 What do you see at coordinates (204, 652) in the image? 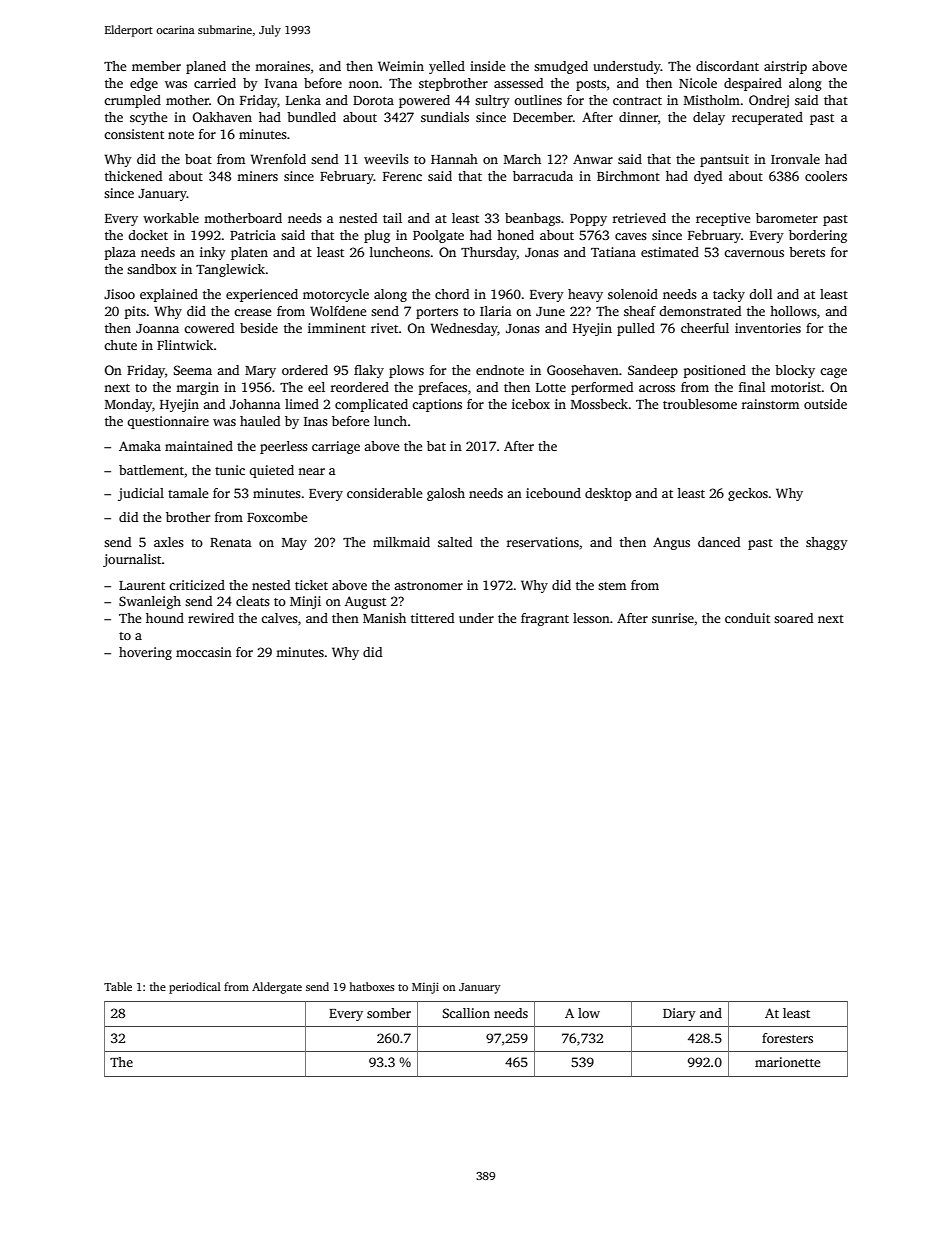
I see `moccasin` at bounding box center [204, 652].
